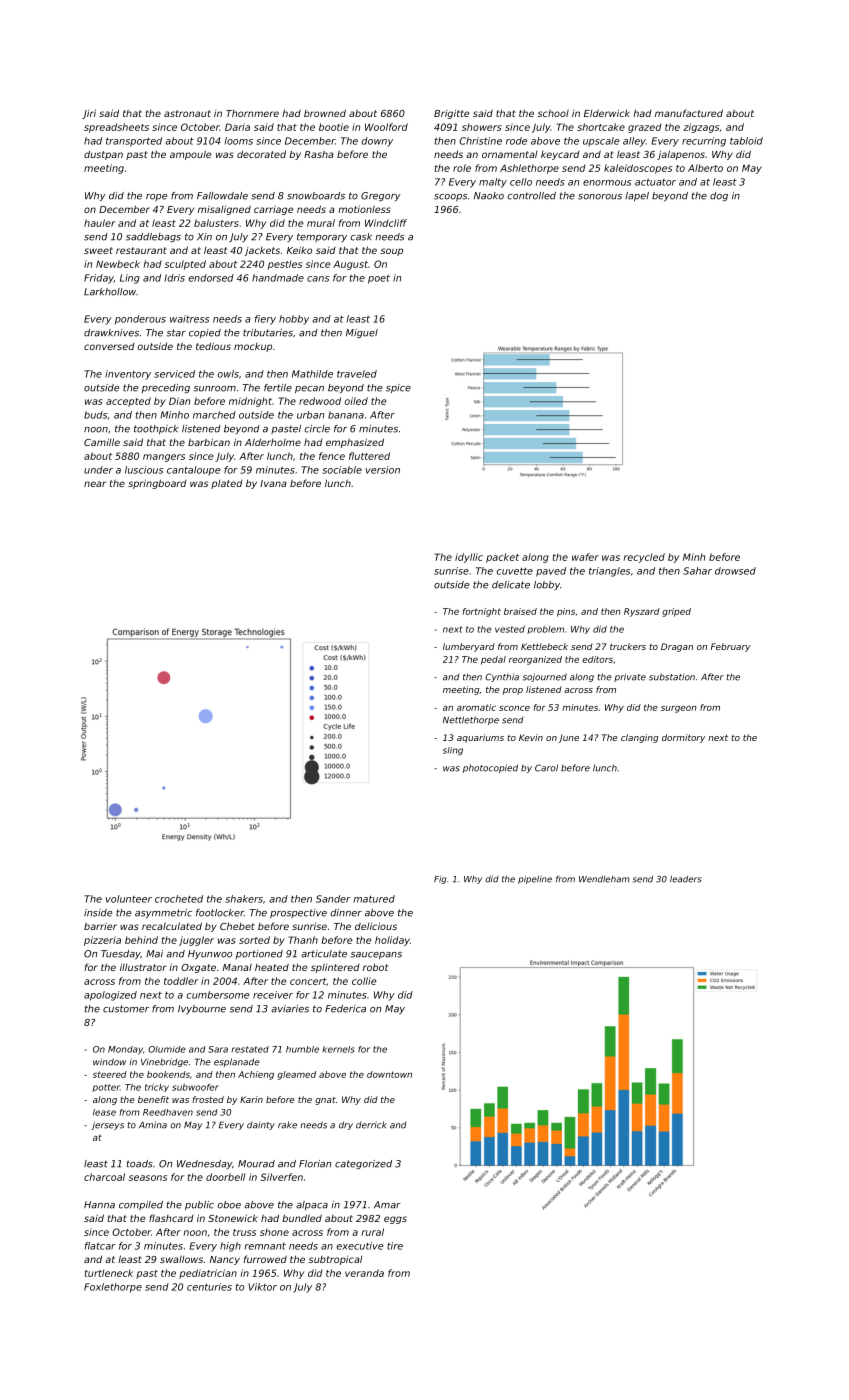  What do you see at coordinates (585, 557) in the document?
I see `wafer` at bounding box center [585, 557].
